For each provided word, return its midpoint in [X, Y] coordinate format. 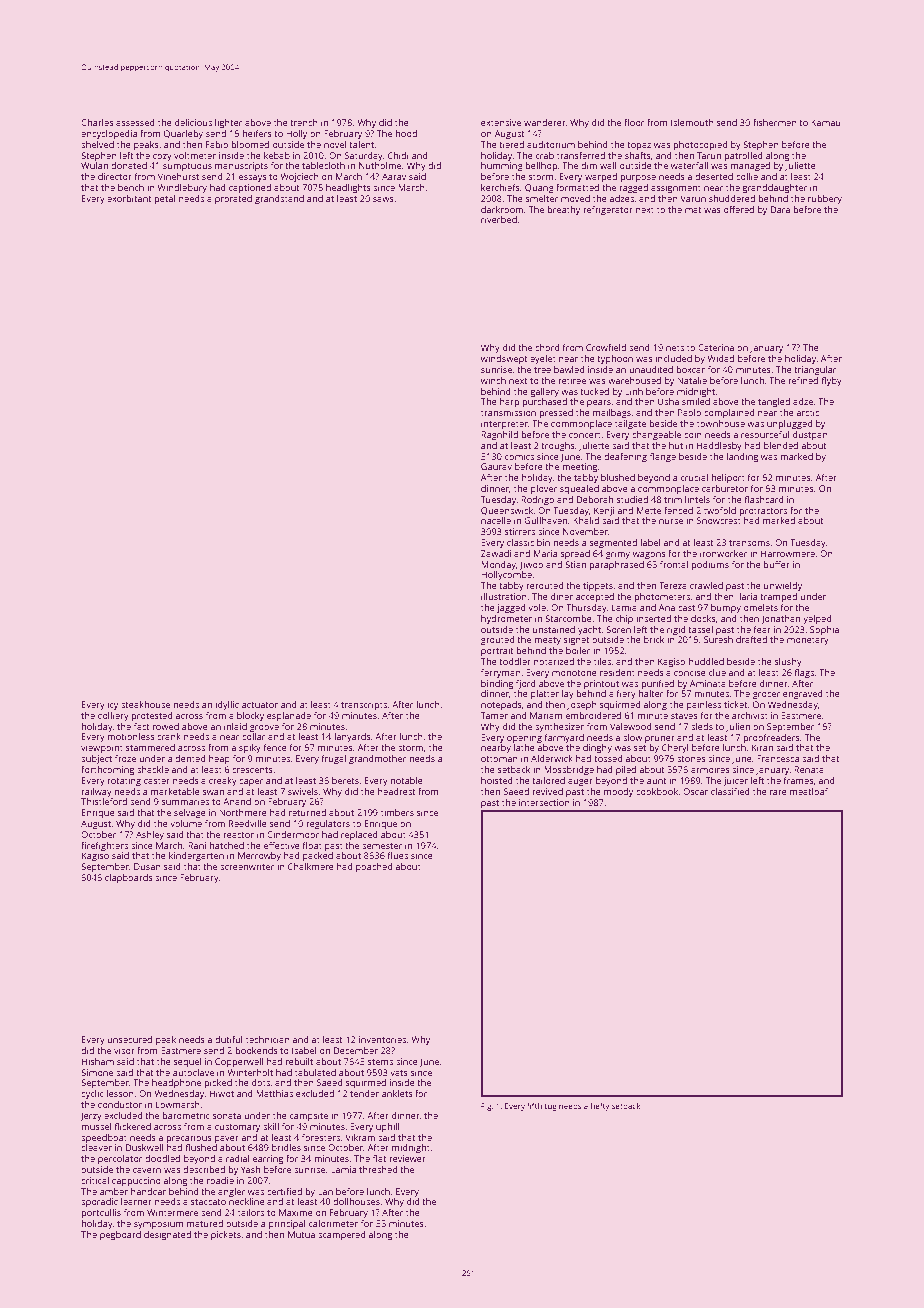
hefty [600, 1107]
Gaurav [496, 466]
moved [575, 198]
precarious [189, 1138]
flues [397, 855]
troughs [558, 446]
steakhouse [145, 704]
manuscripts [241, 166]
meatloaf [809, 791]
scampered [342, 1235]
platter [545, 694]
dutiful [229, 1039]
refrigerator [608, 210]
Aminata [708, 683]
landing [742, 457]
